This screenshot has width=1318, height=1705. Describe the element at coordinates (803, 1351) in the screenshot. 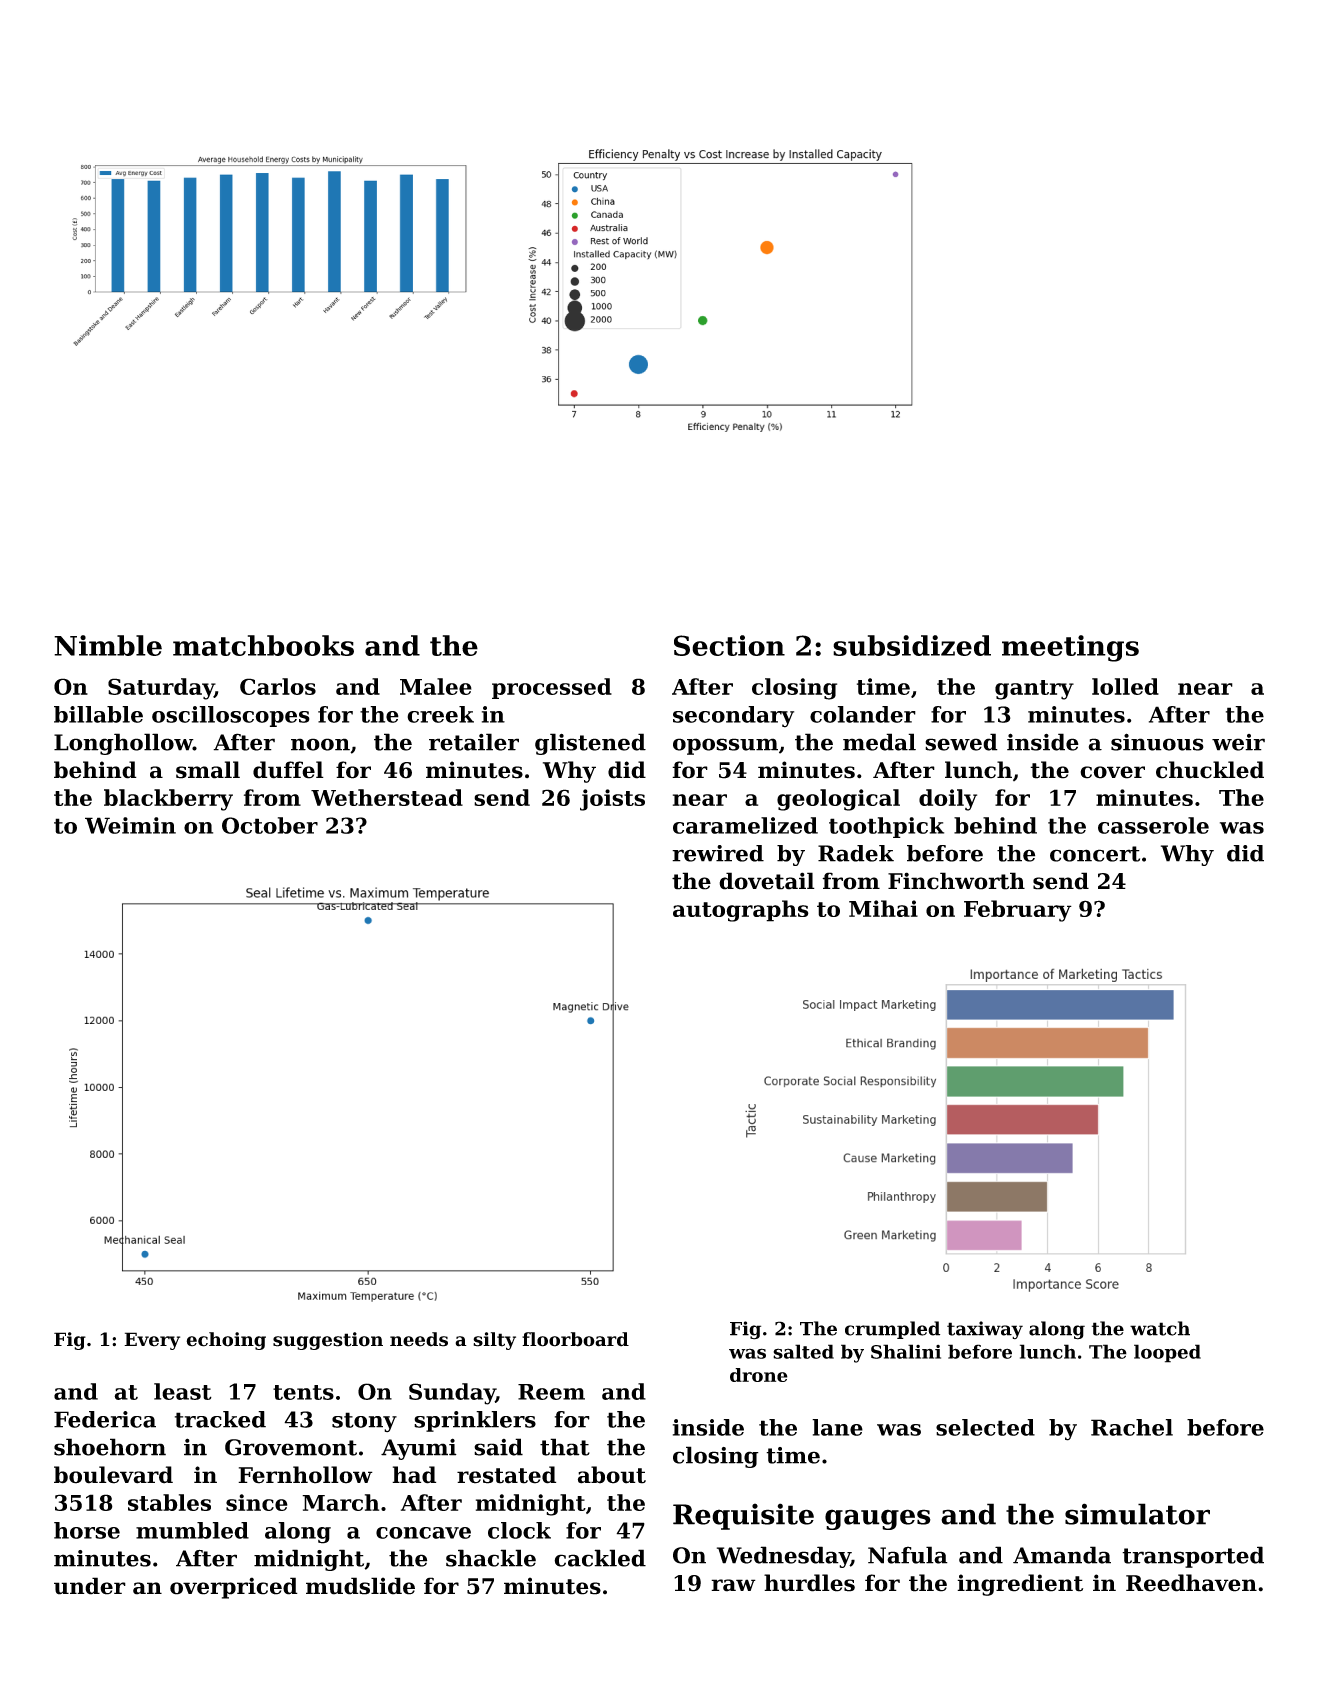

I see `salted` at that location.
